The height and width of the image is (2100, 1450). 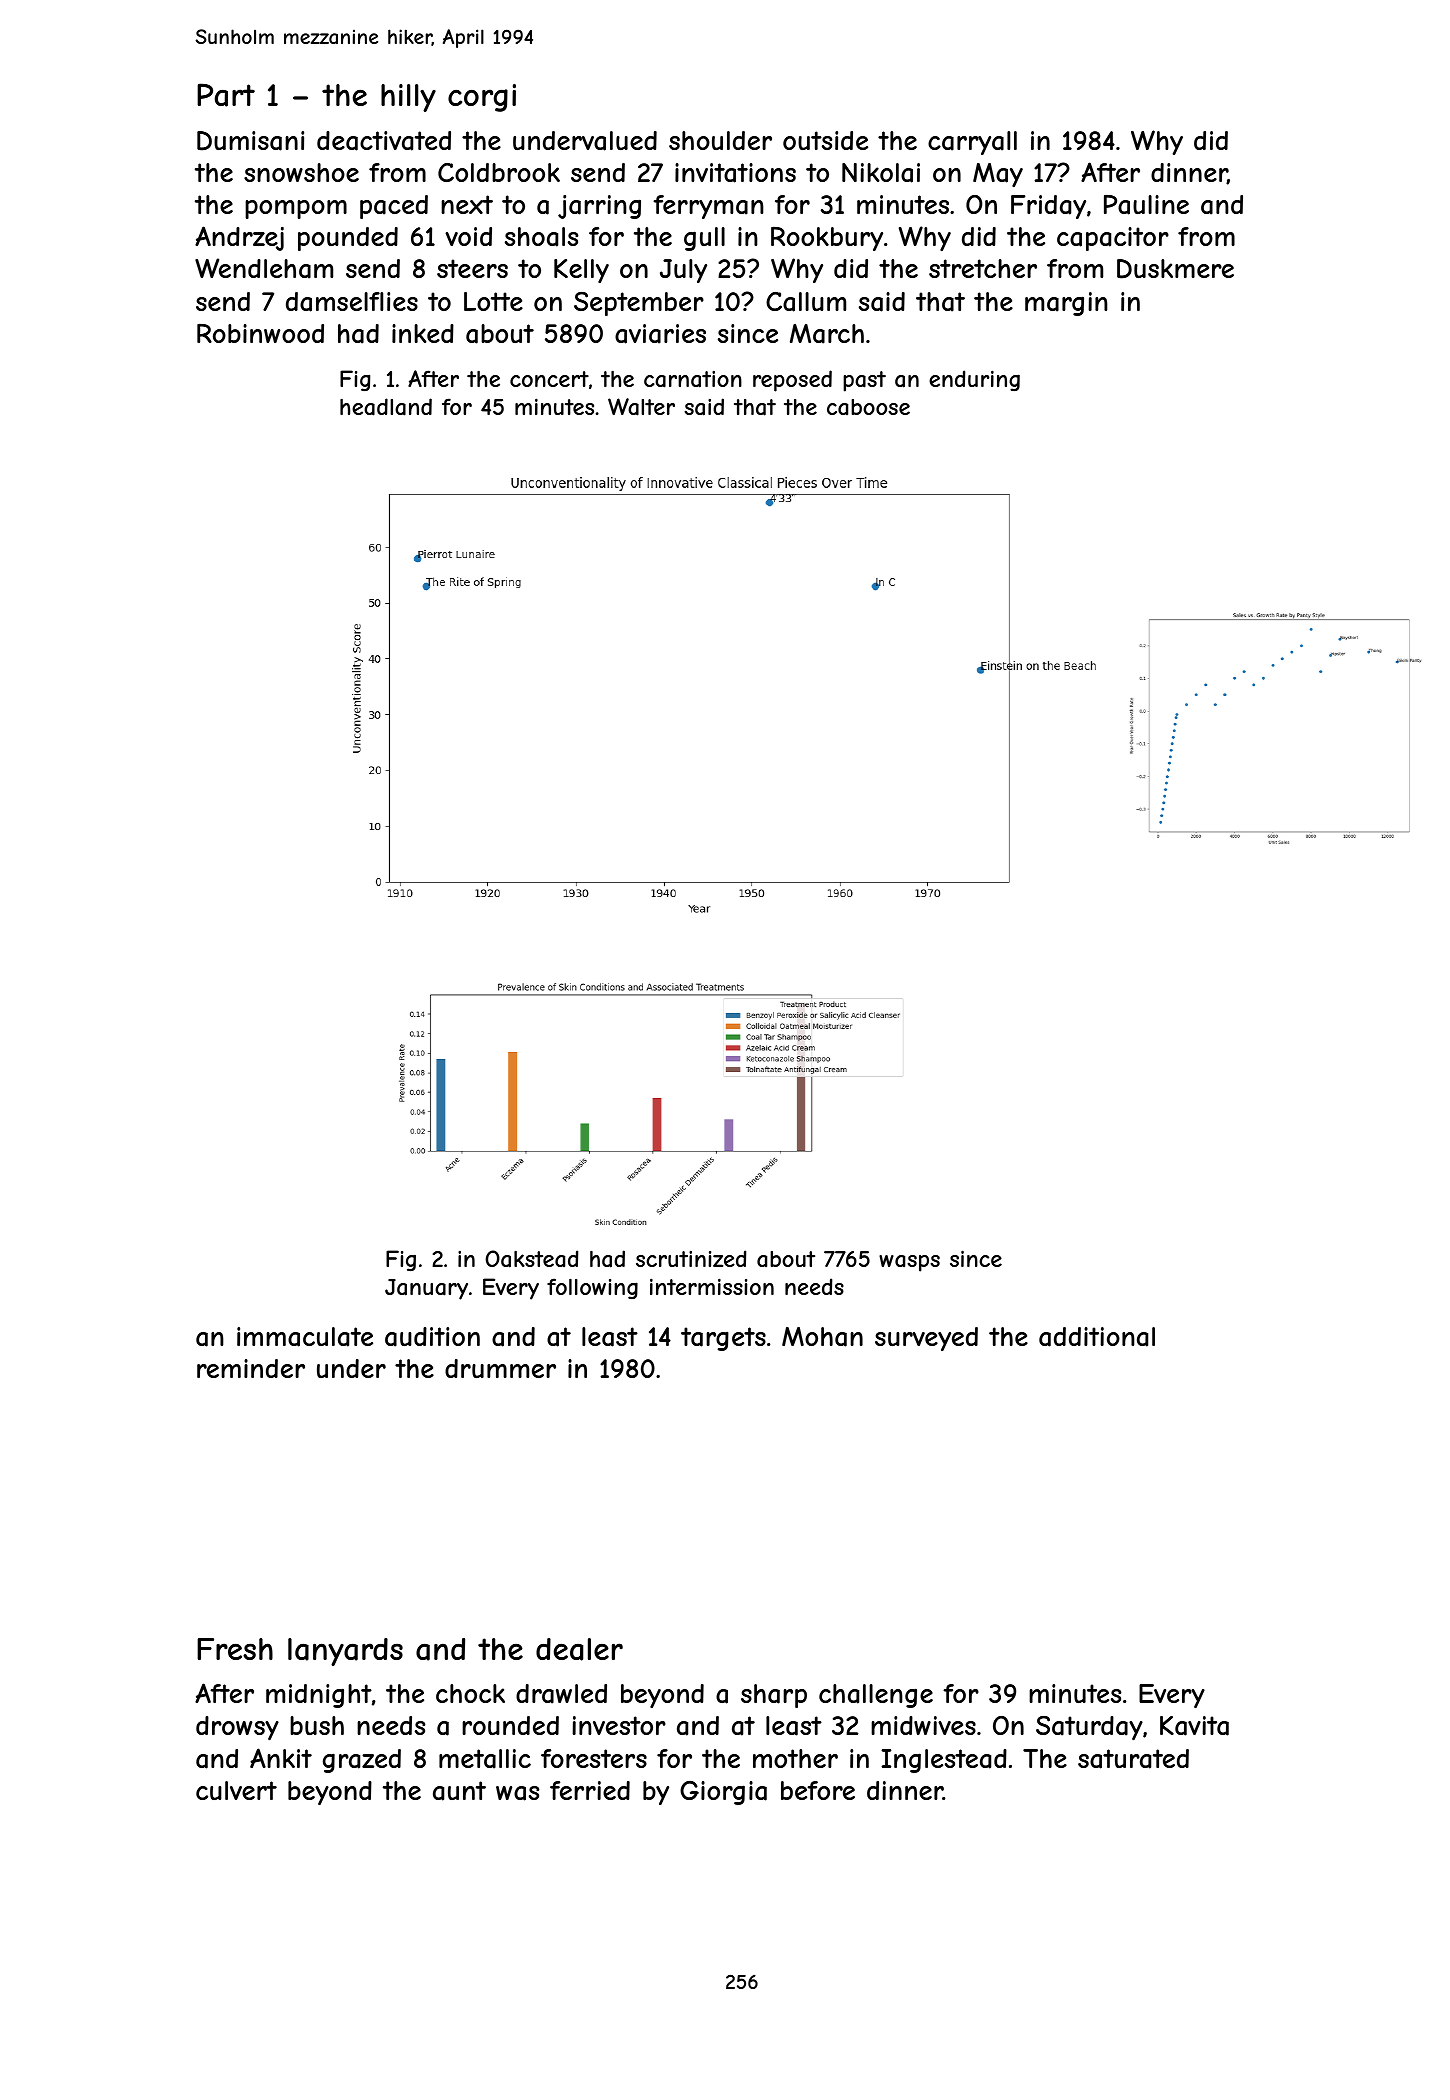 What do you see at coordinates (774, 1696) in the image?
I see `sharp` at bounding box center [774, 1696].
